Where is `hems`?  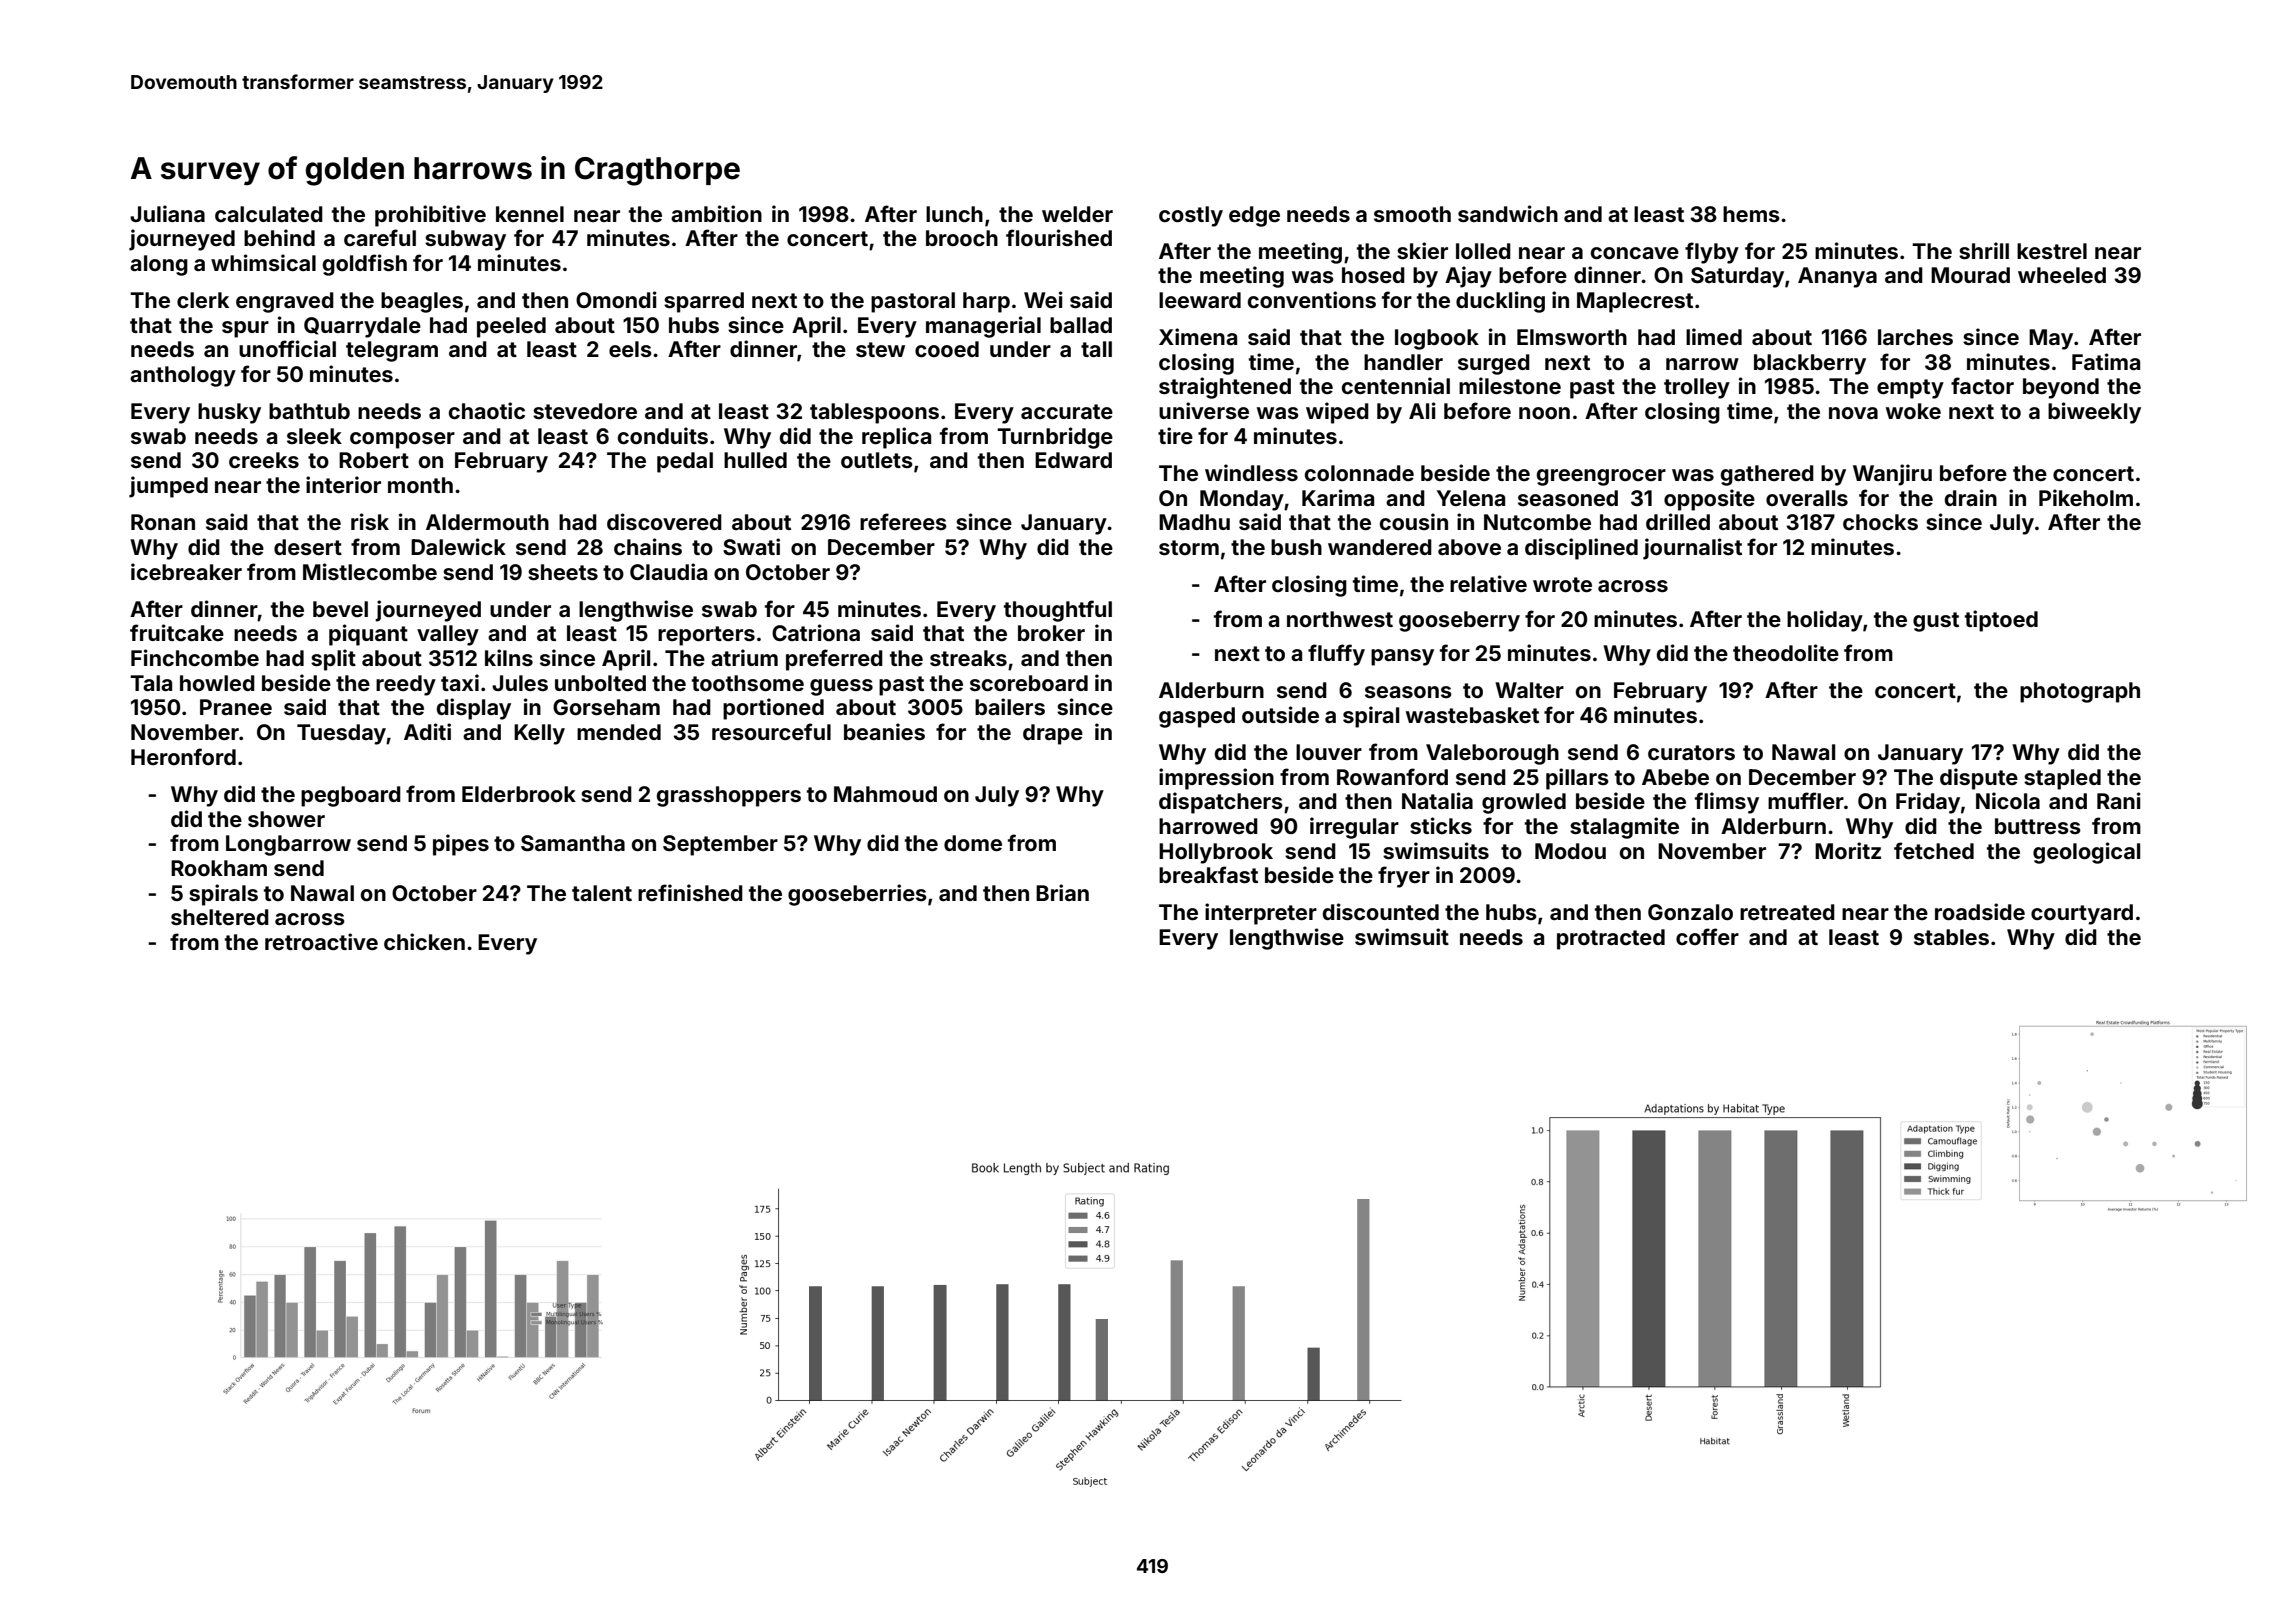
hems is located at coordinates (1751, 214).
